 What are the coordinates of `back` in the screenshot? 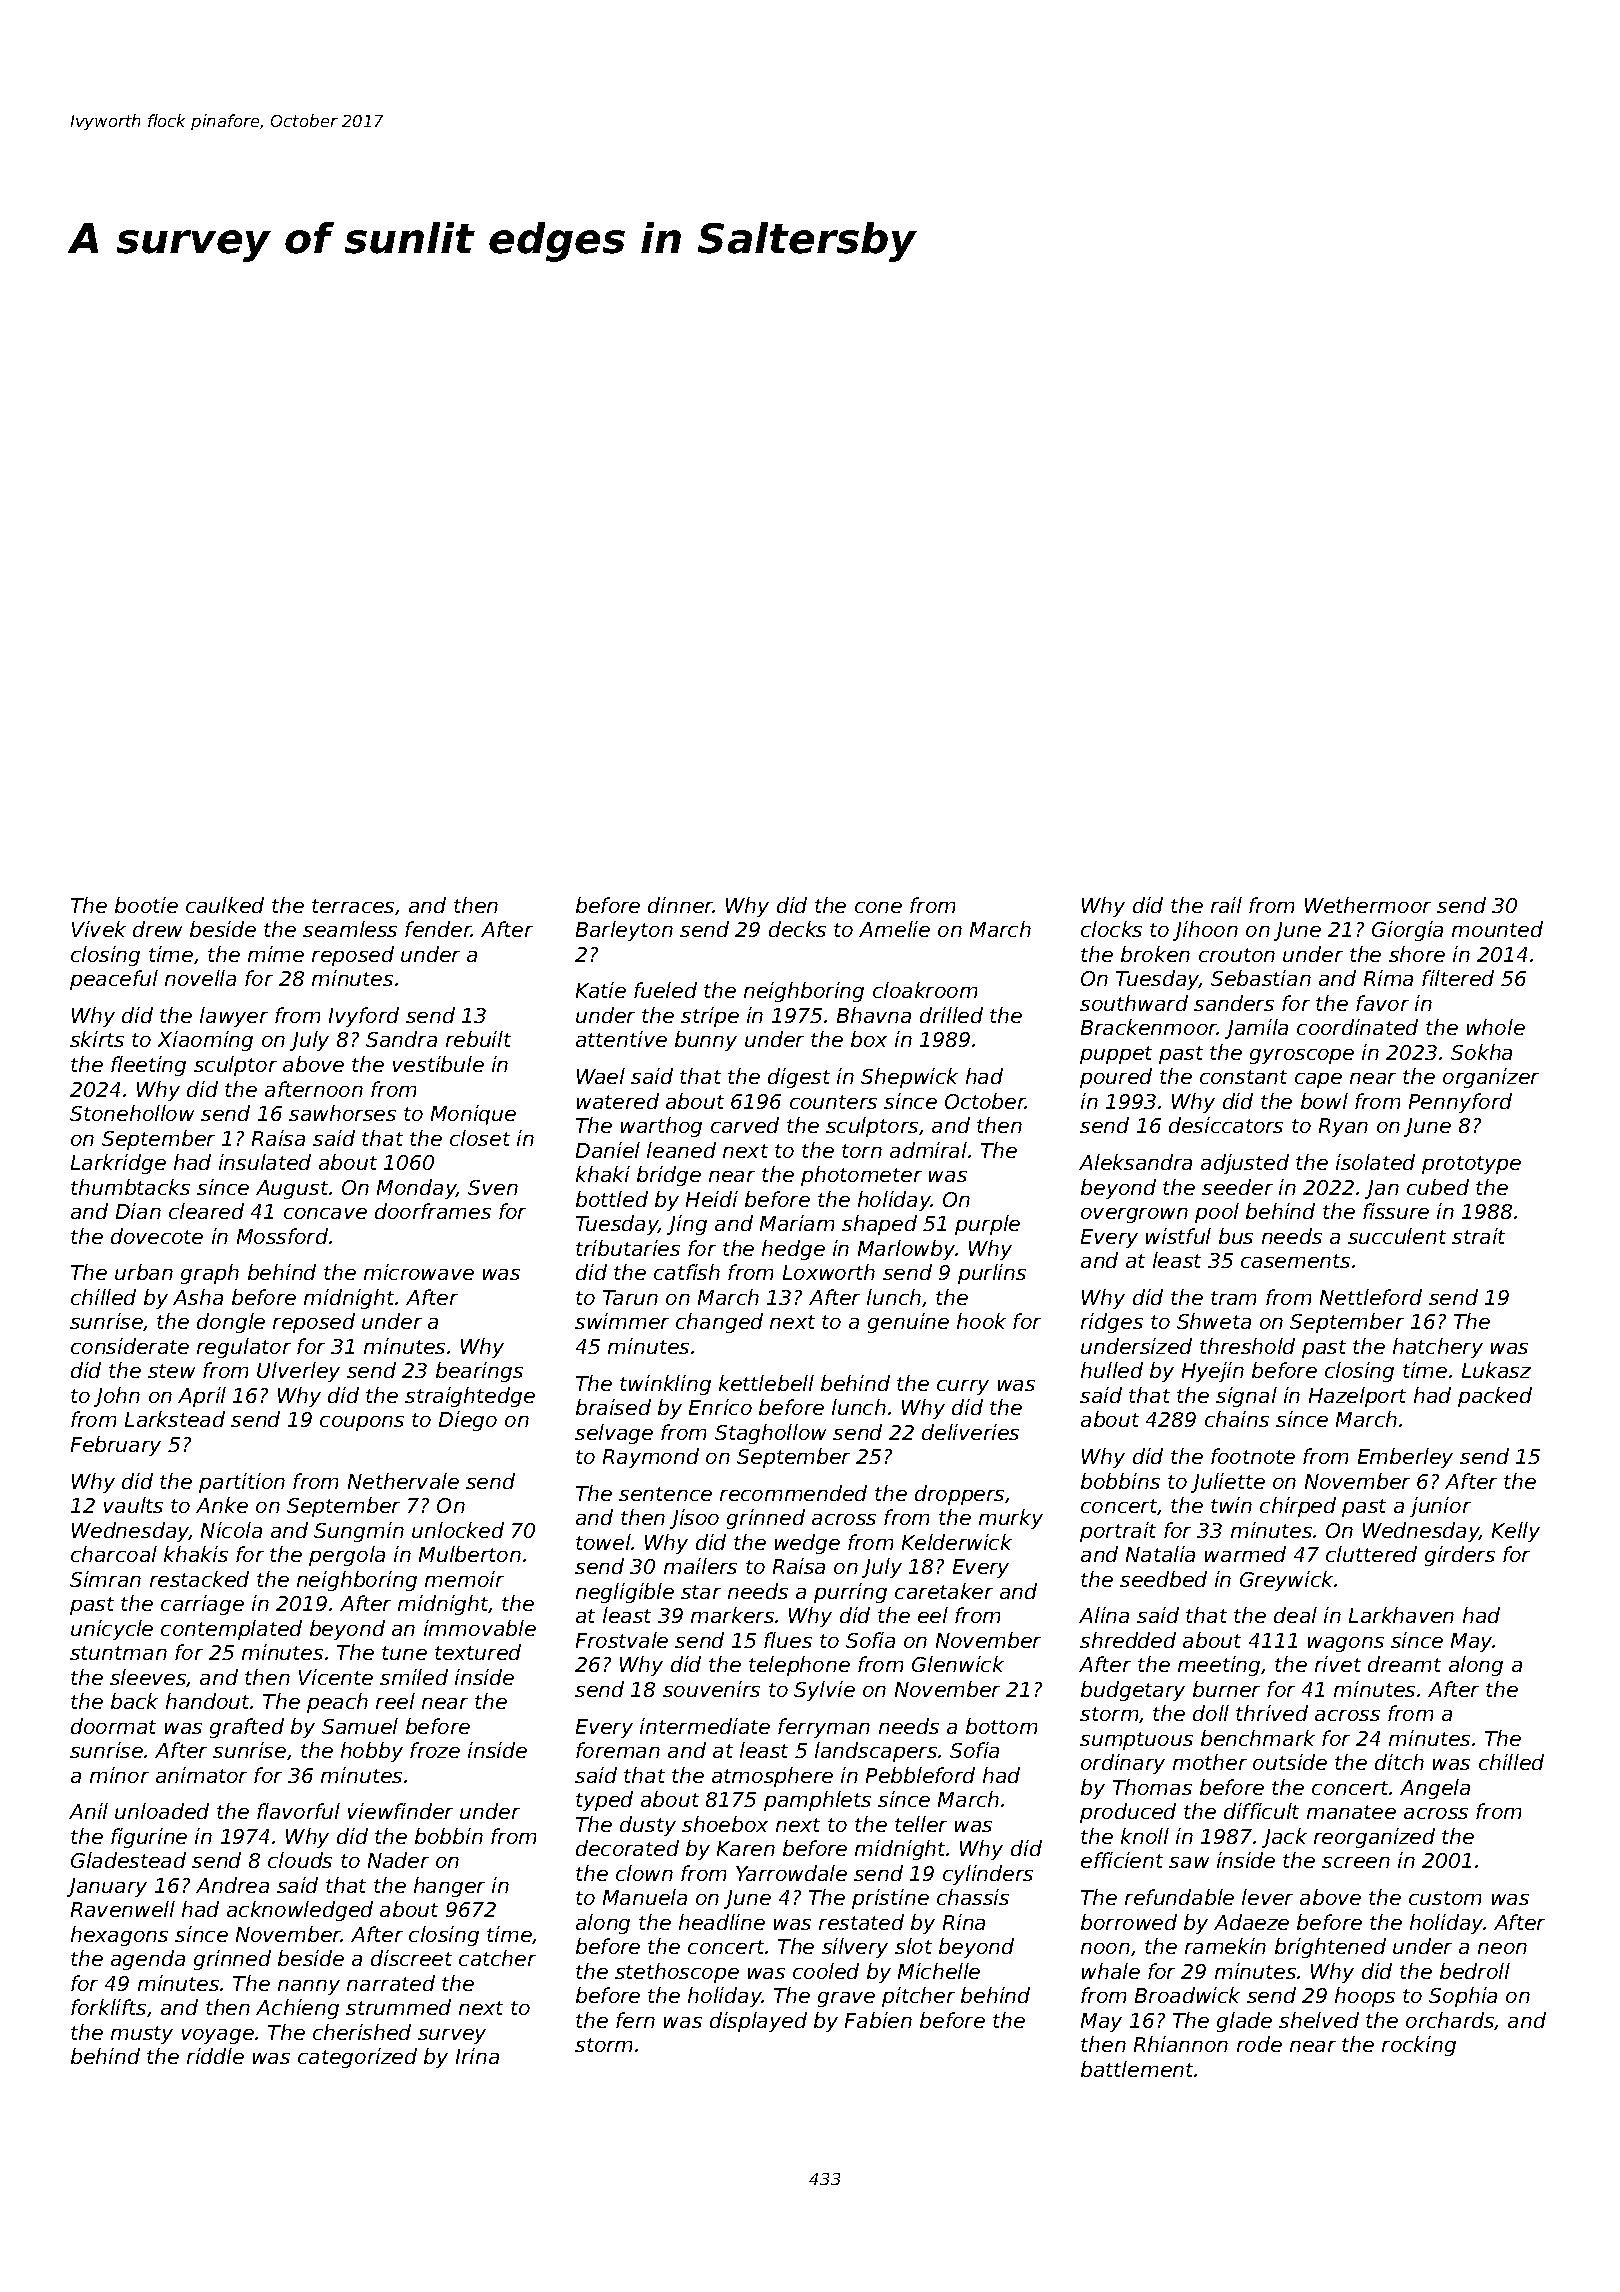 It's located at (134, 1701).
